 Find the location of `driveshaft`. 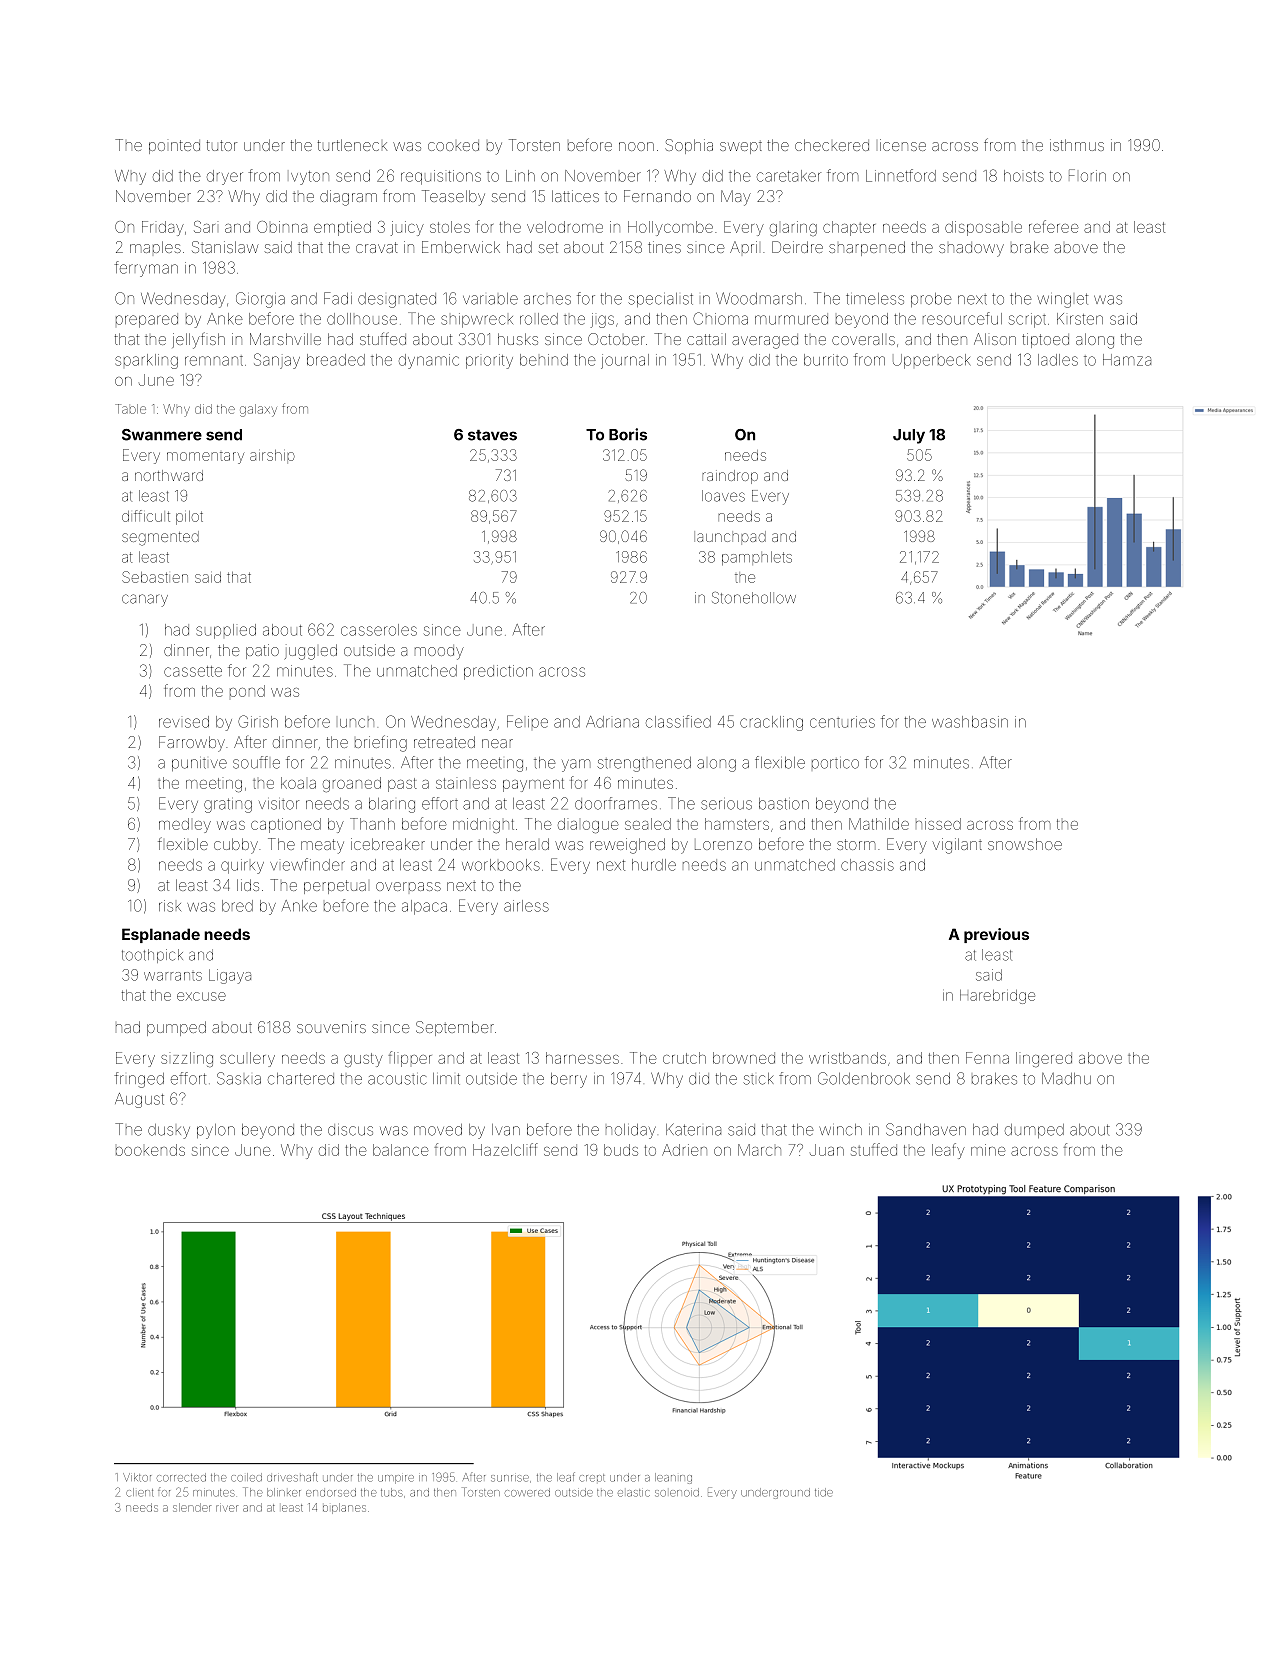

driveshaft is located at coordinates (292, 1477).
